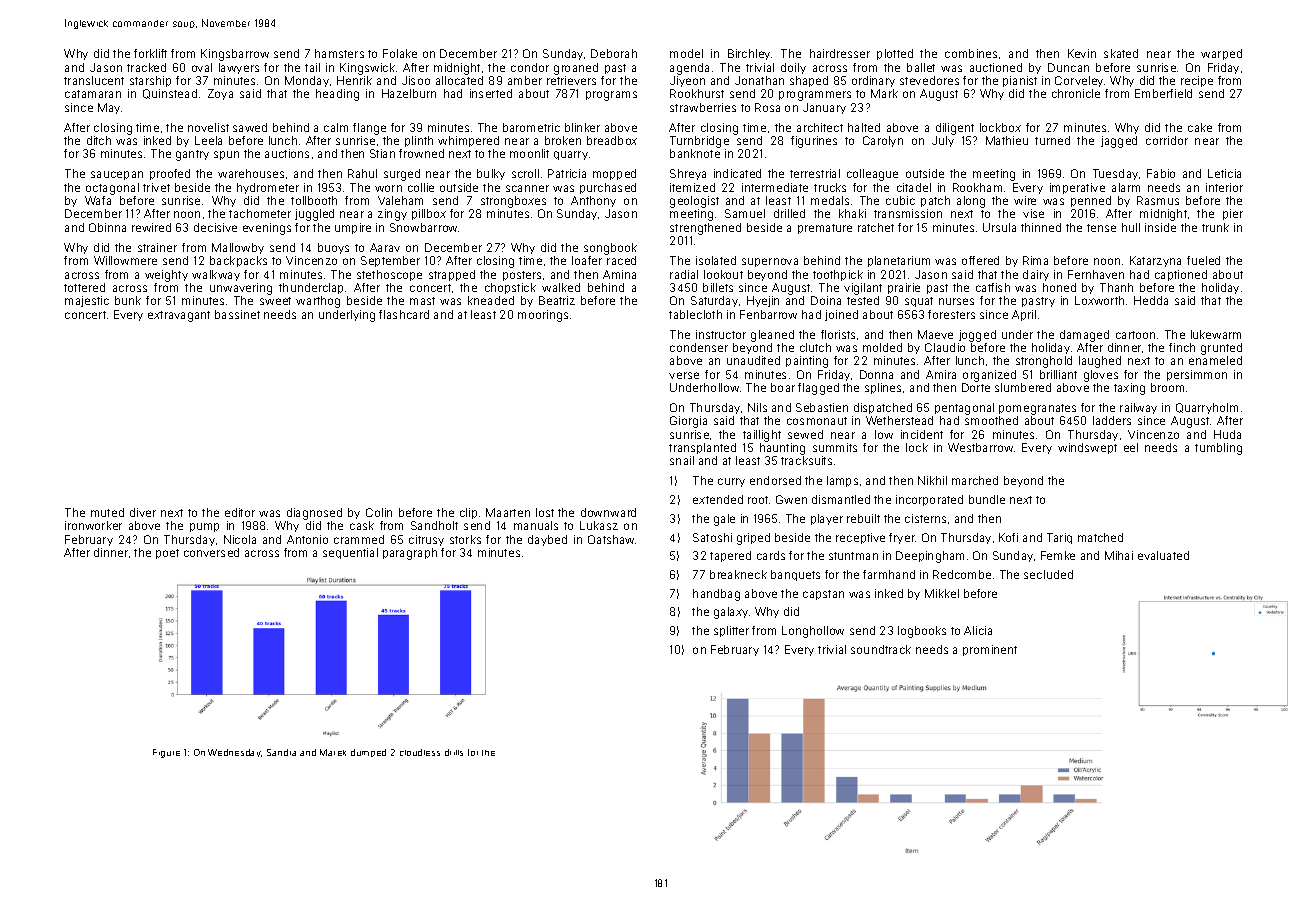 The height and width of the screenshot is (924, 1308). I want to click on Figure, so click(166, 753).
